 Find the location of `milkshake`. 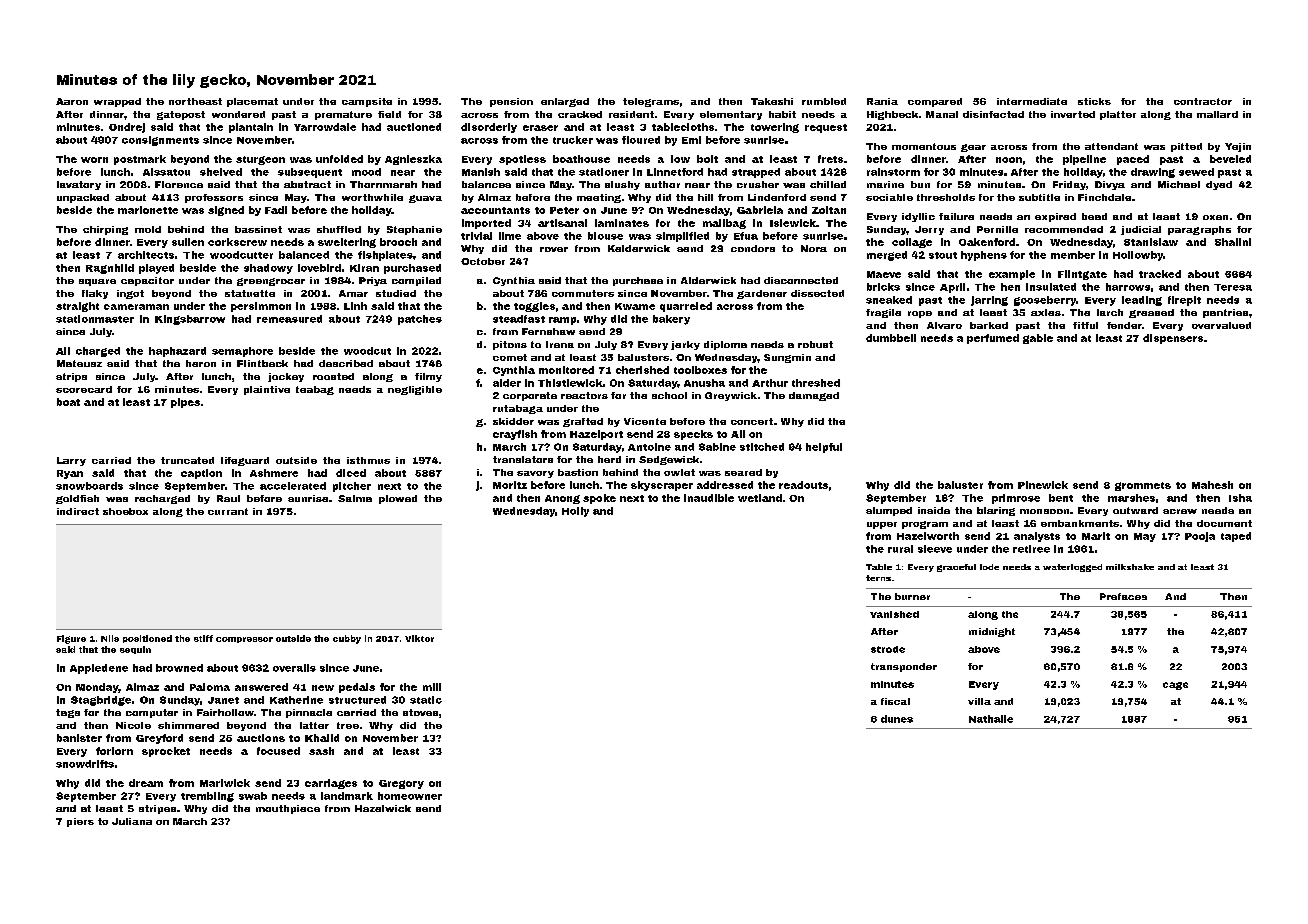

milkshake is located at coordinates (1130, 567).
